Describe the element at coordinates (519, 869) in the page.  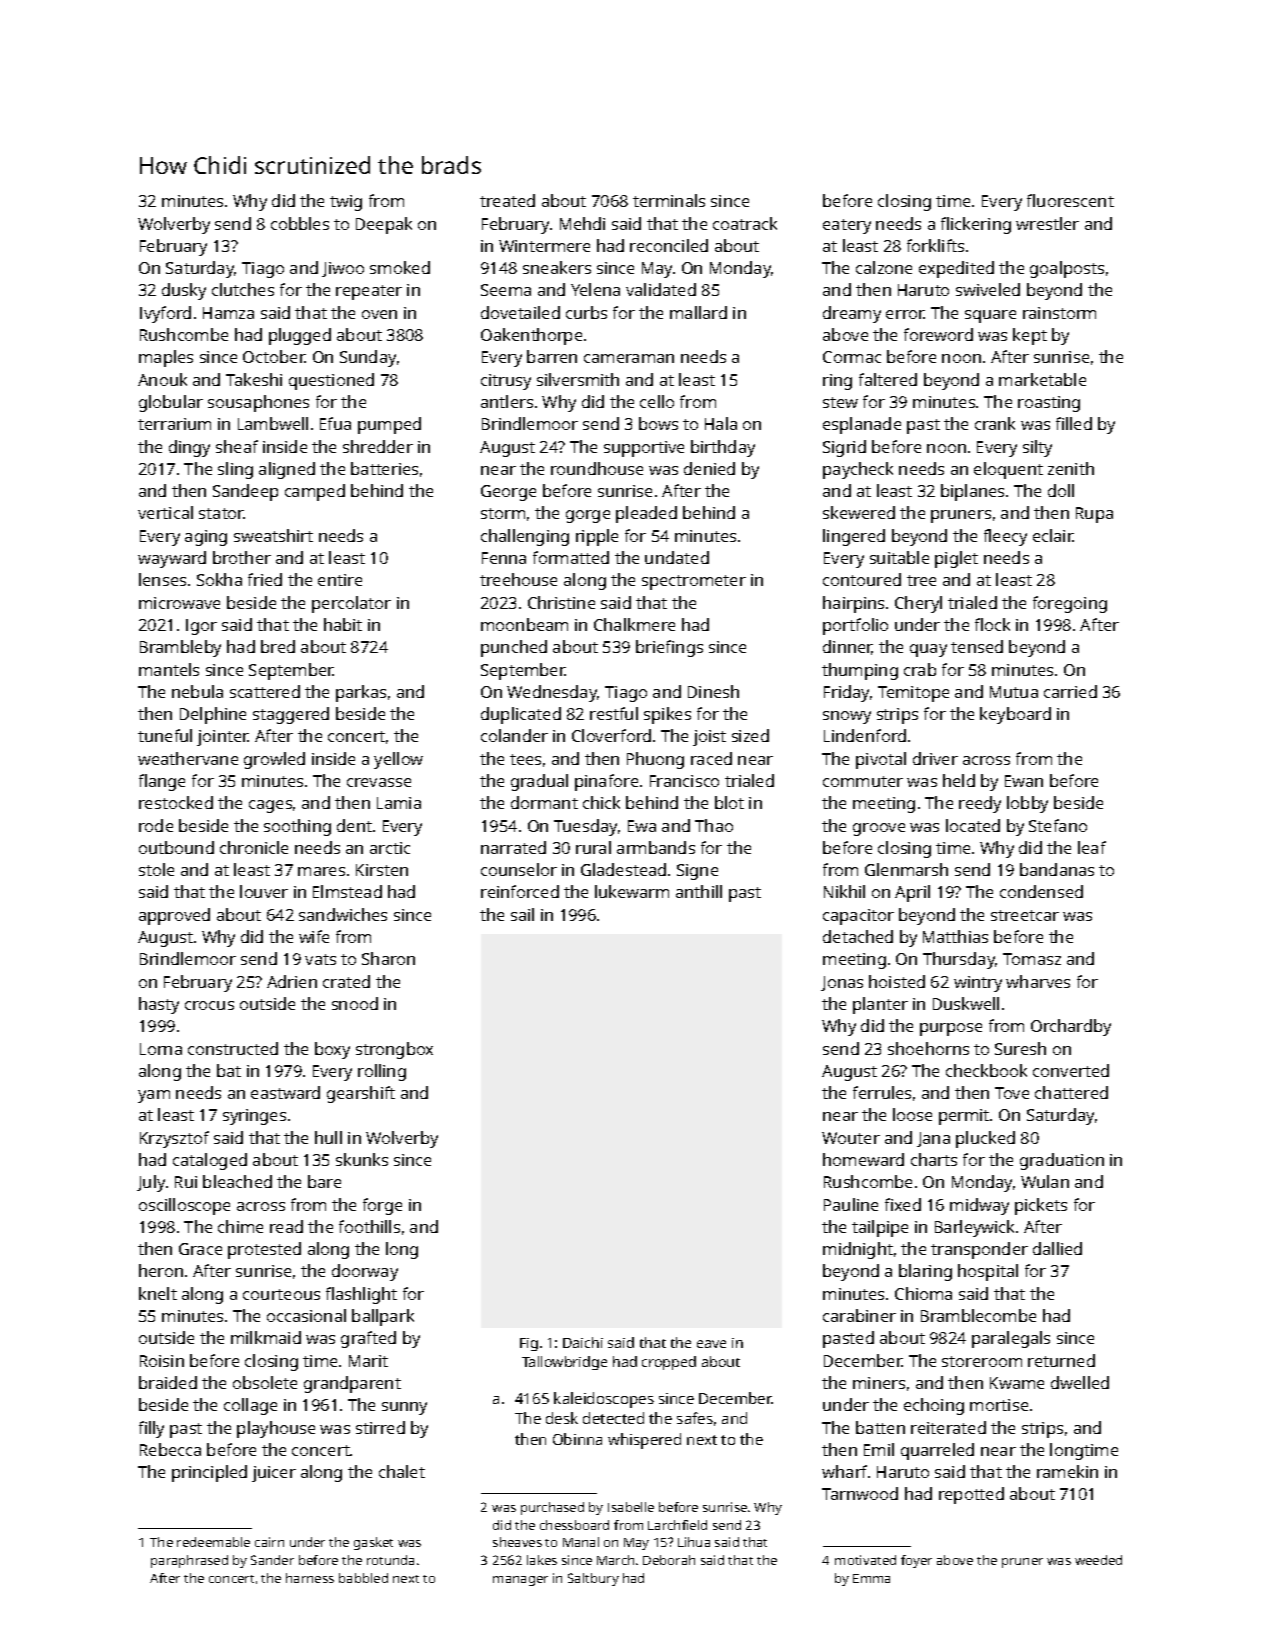
I see `counselor` at that location.
